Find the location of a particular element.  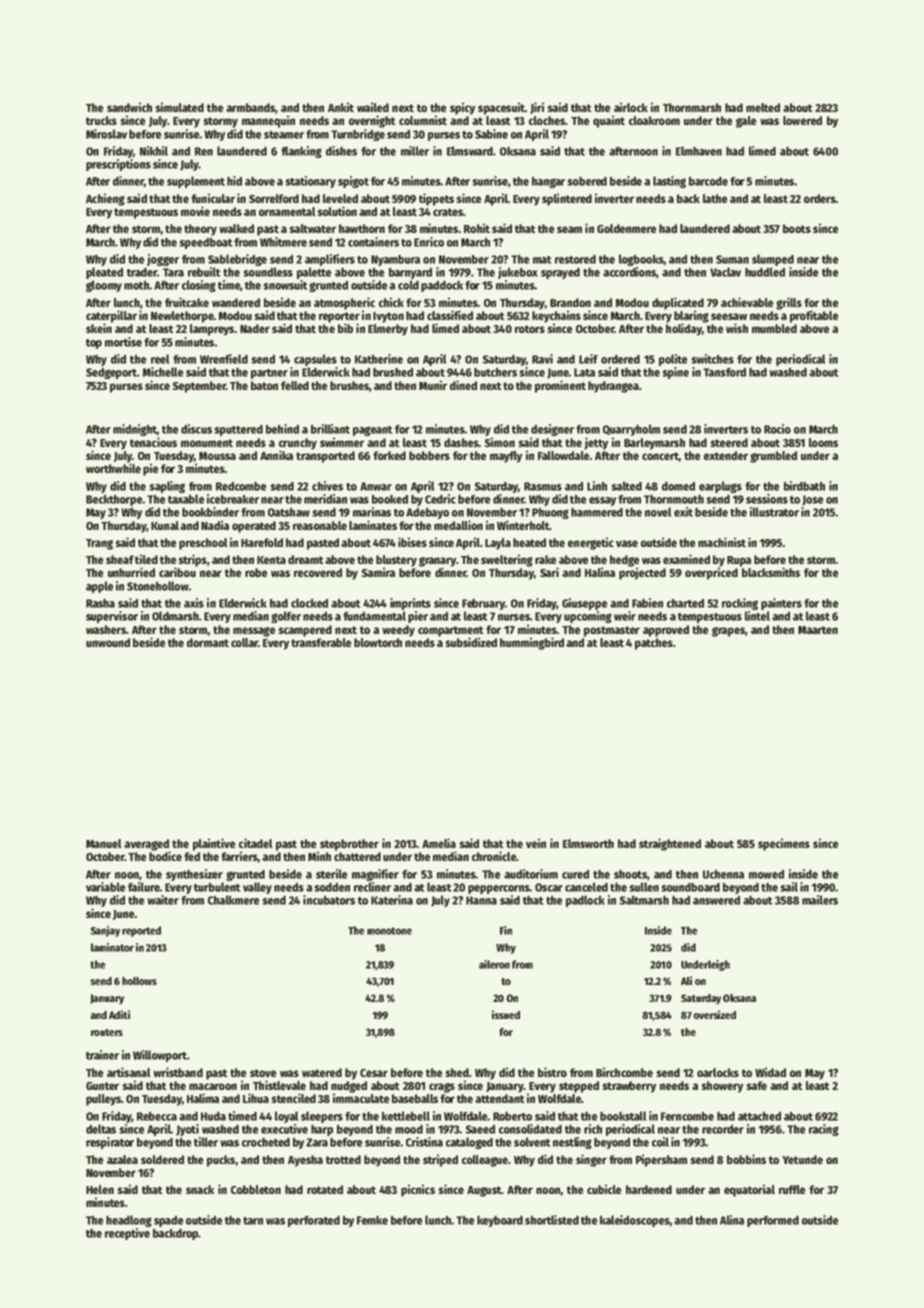

Annika is located at coordinates (276, 455).
